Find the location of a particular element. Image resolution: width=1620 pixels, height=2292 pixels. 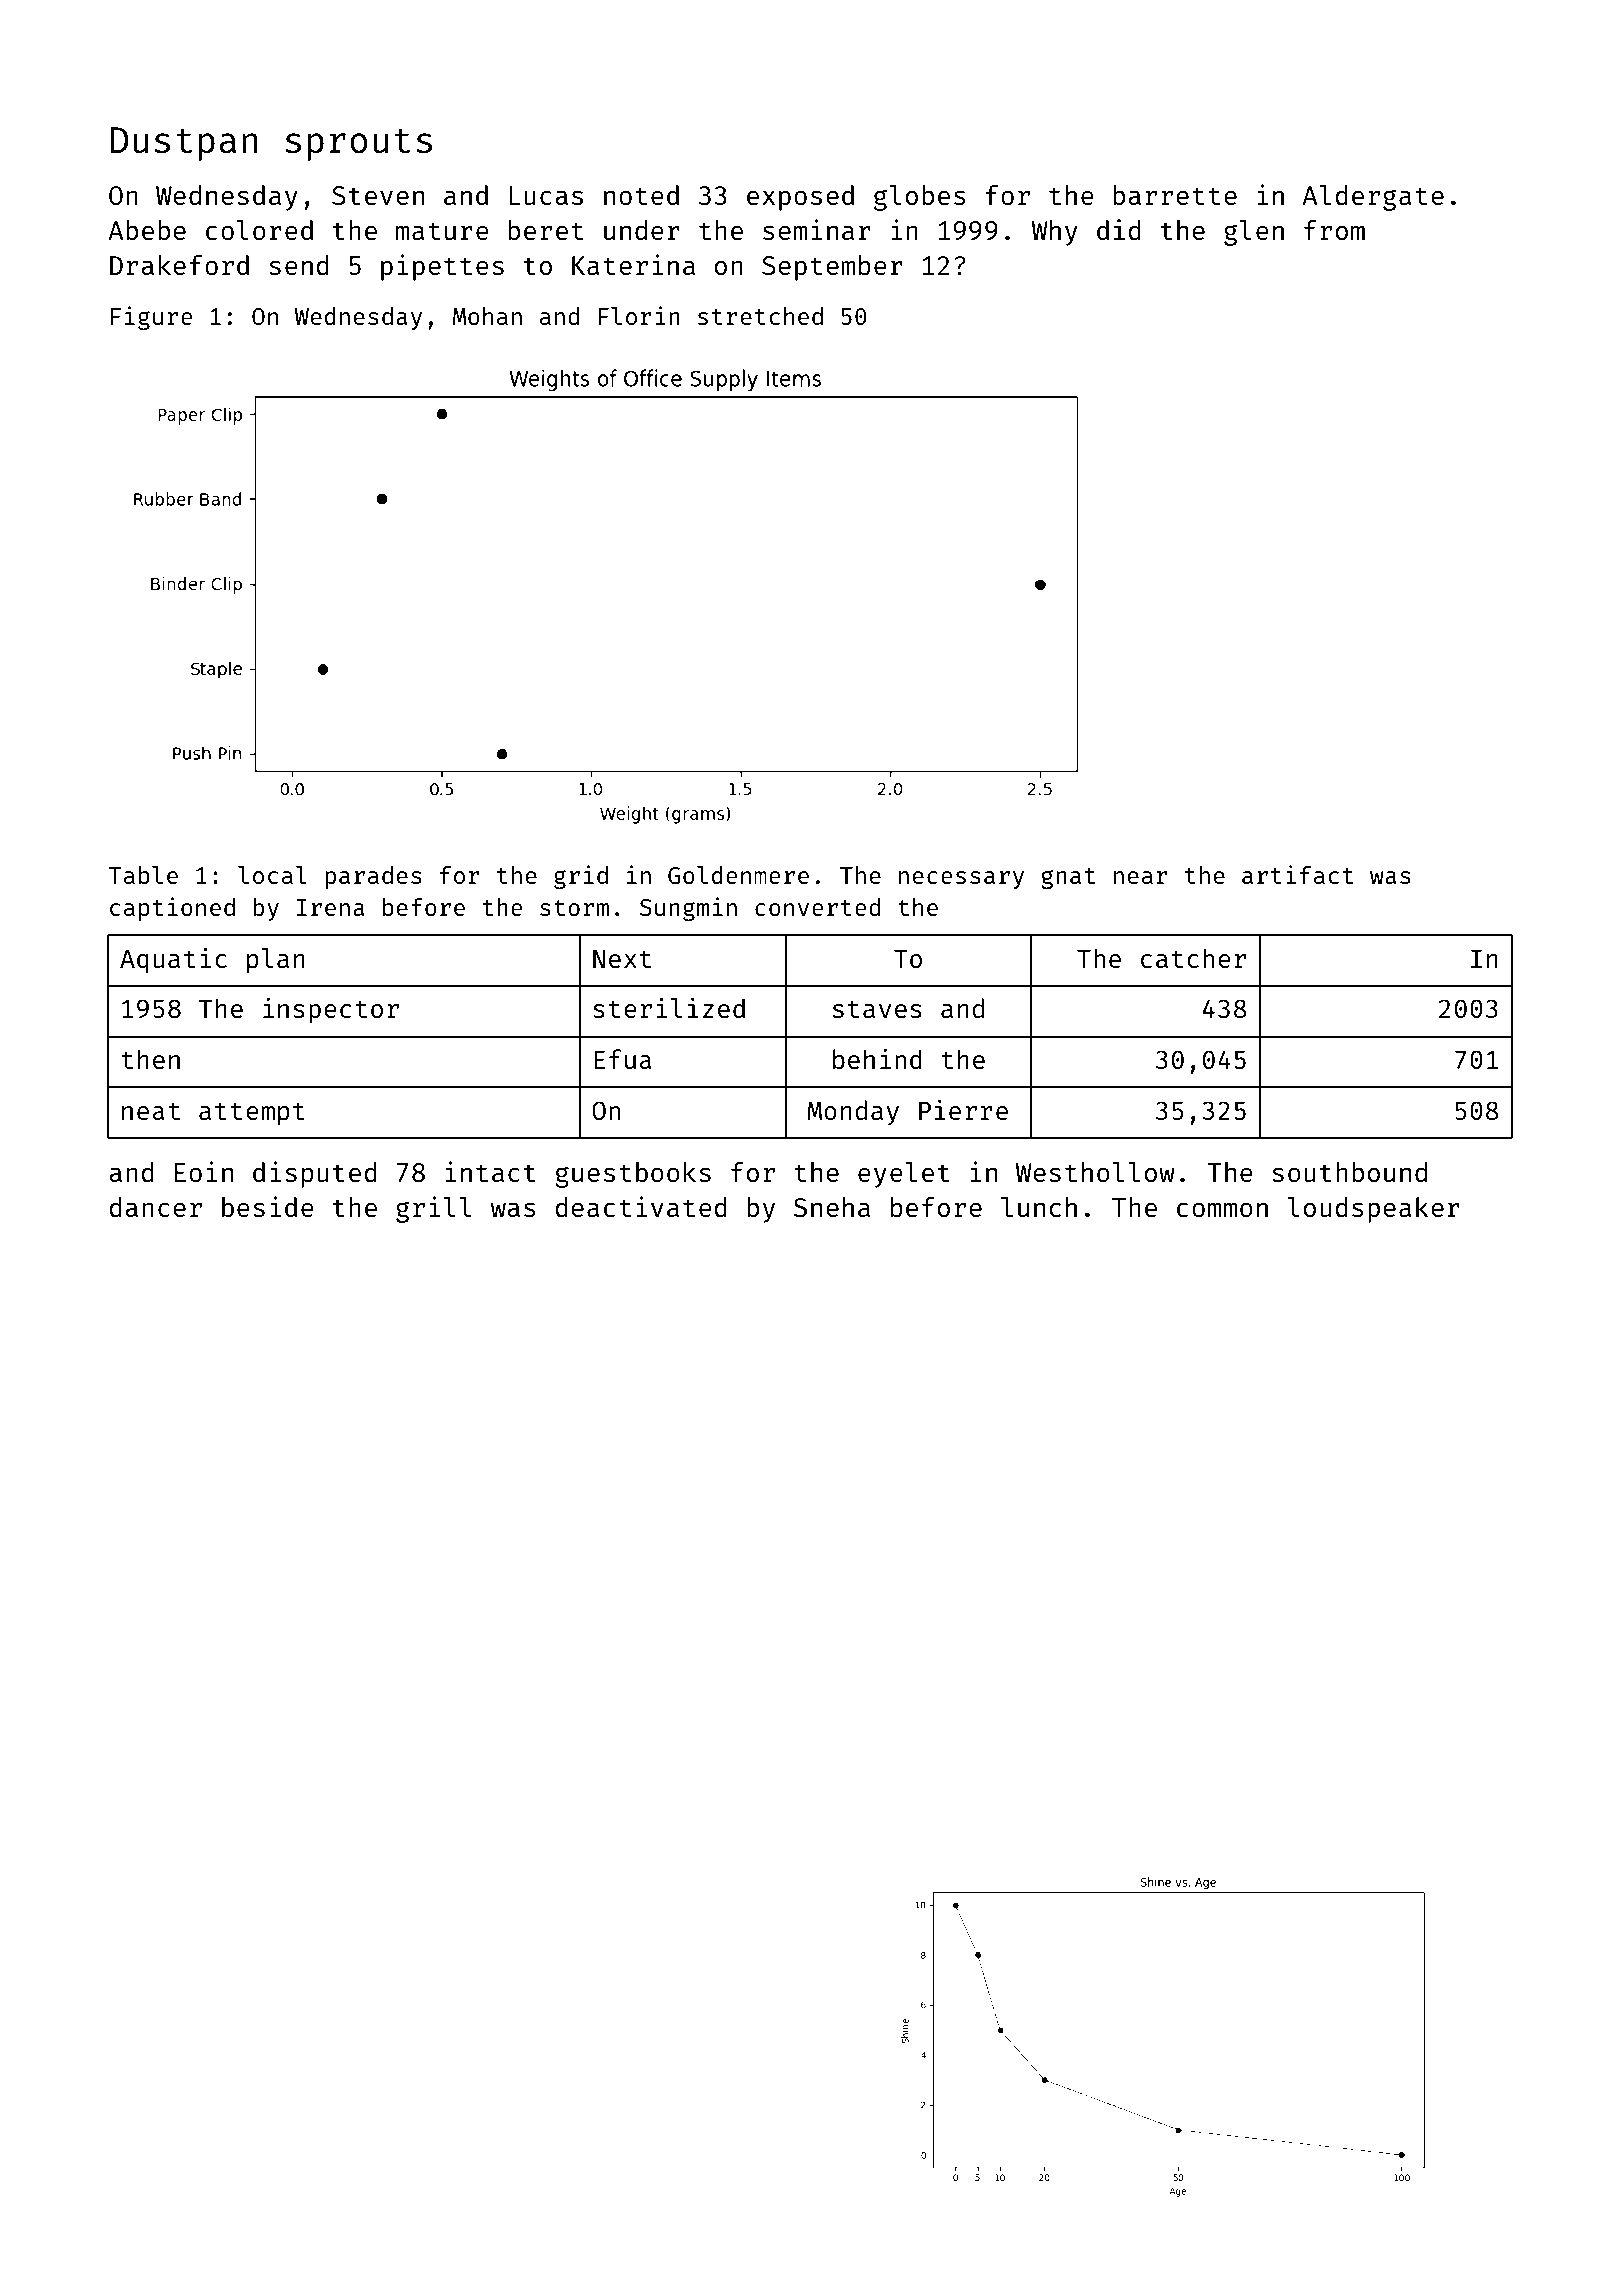

Steven is located at coordinates (378, 195).
